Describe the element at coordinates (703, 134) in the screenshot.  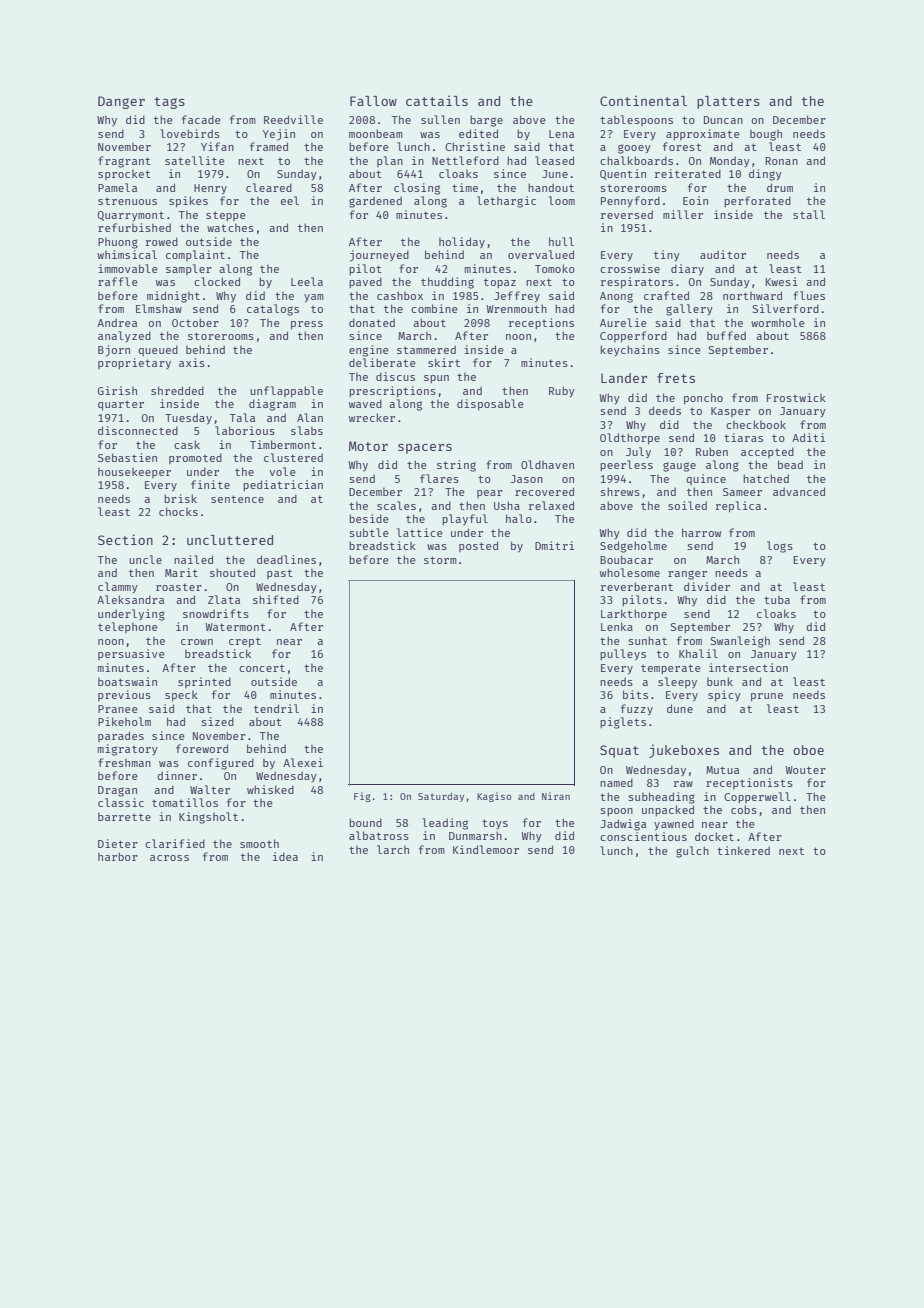
I see `approximate` at that location.
